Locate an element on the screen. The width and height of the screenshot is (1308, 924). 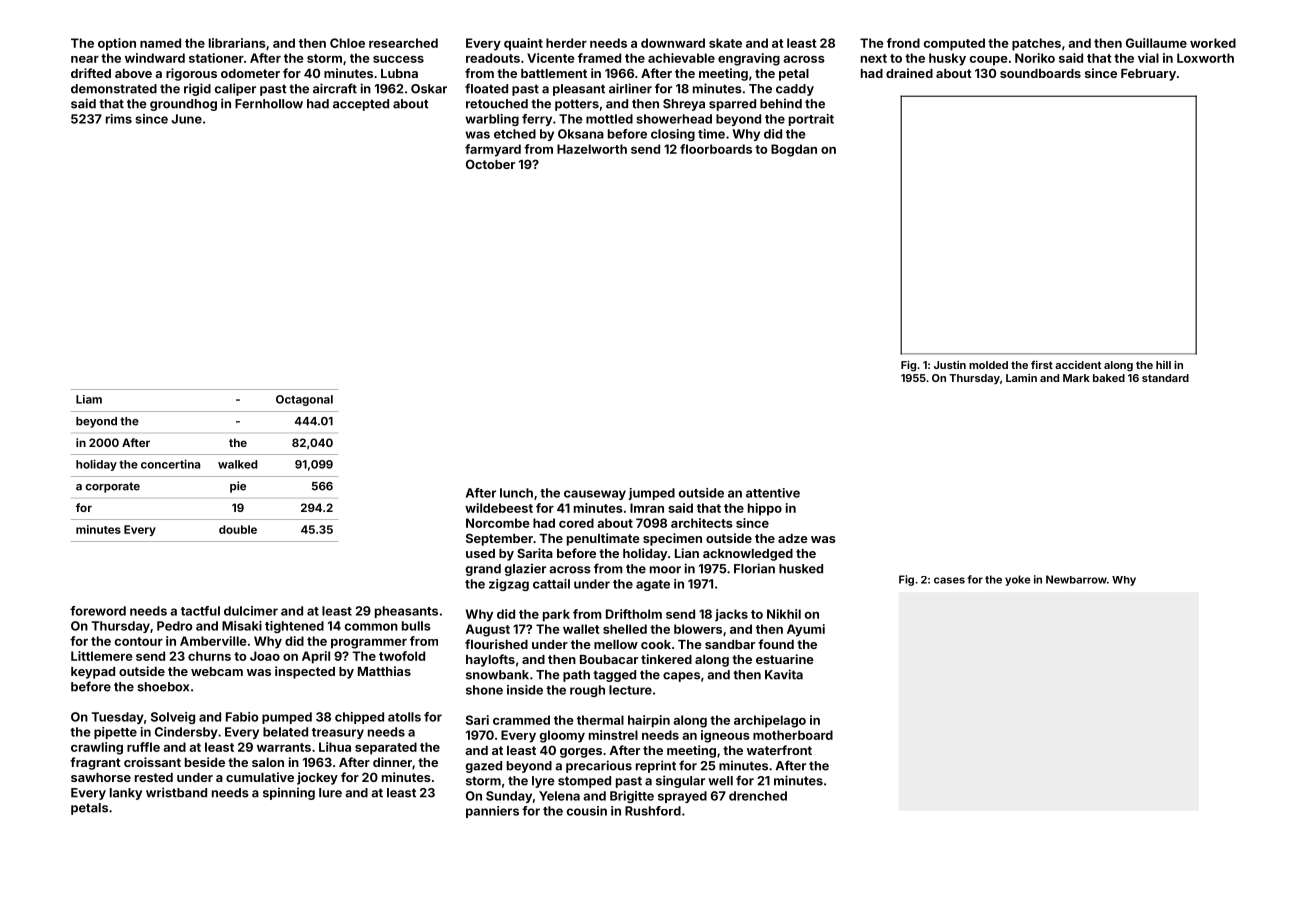
Newbarrow is located at coordinates (1076, 579).
